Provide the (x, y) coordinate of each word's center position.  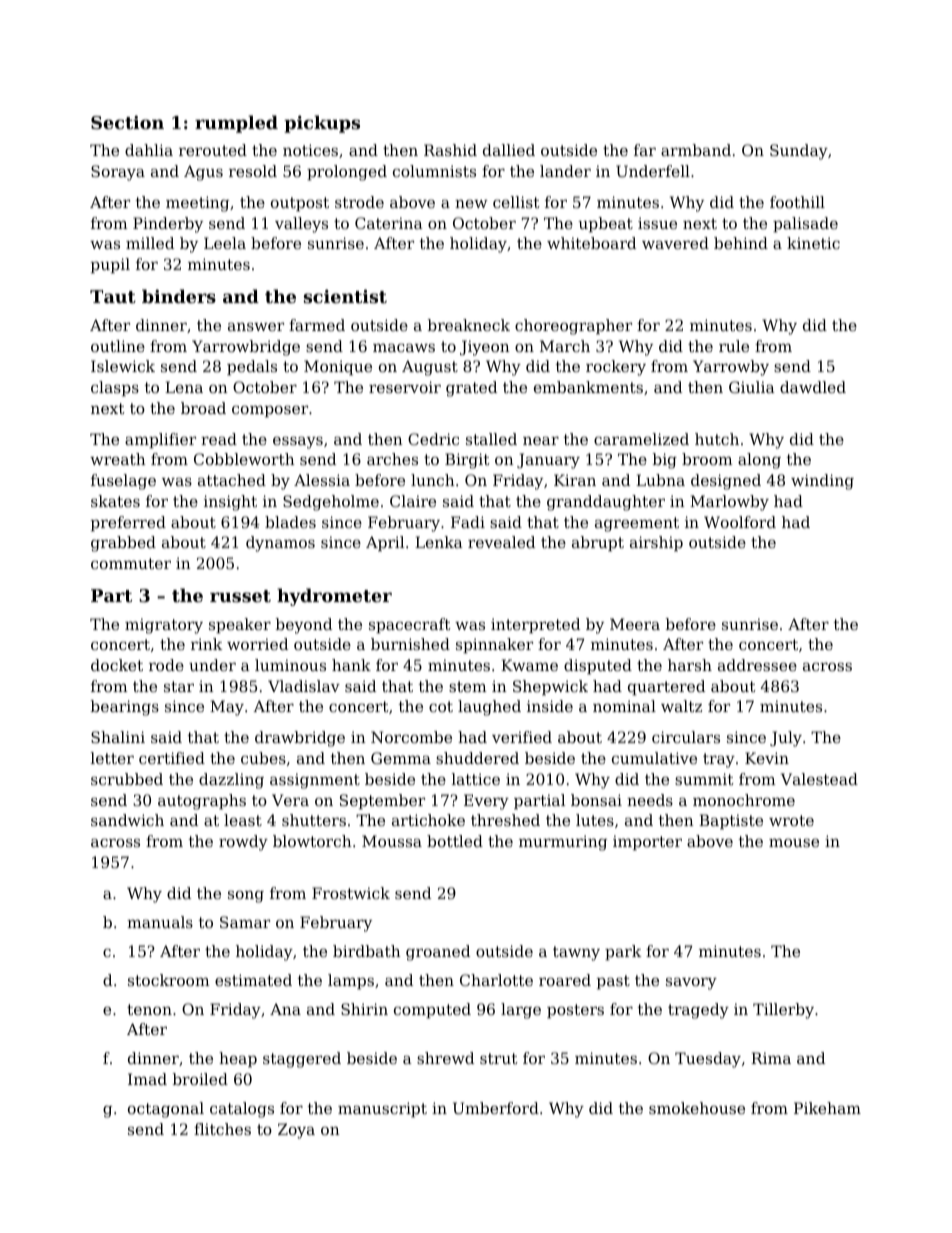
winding (822, 482)
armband (696, 150)
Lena (184, 387)
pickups (322, 124)
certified (172, 758)
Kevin (767, 758)
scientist (345, 296)
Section (127, 122)
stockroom (169, 980)
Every (486, 802)
